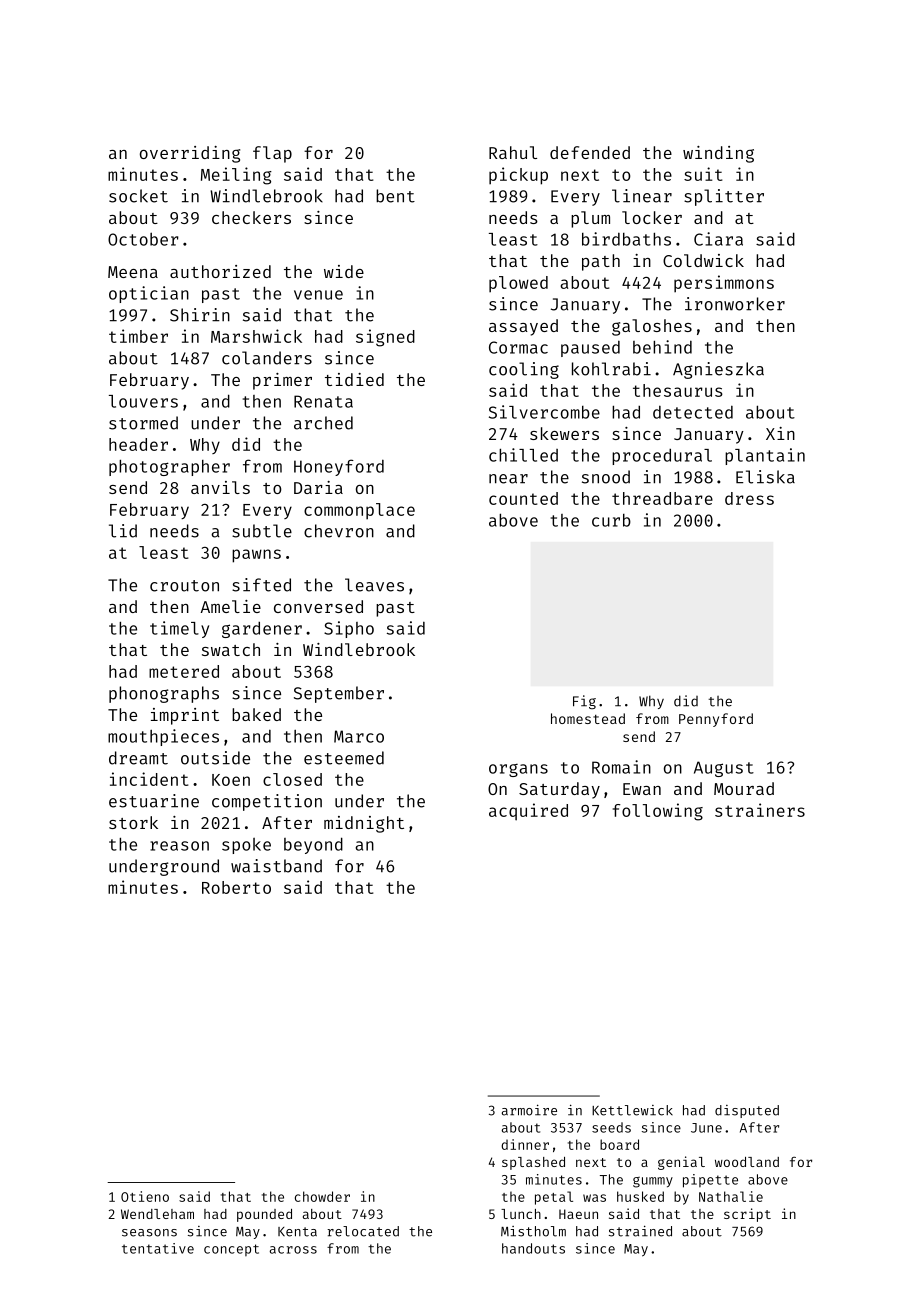 This document has height=1314, width=924. What do you see at coordinates (313, 845) in the document?
I see `beyond` at bounding box center [313, 845].
